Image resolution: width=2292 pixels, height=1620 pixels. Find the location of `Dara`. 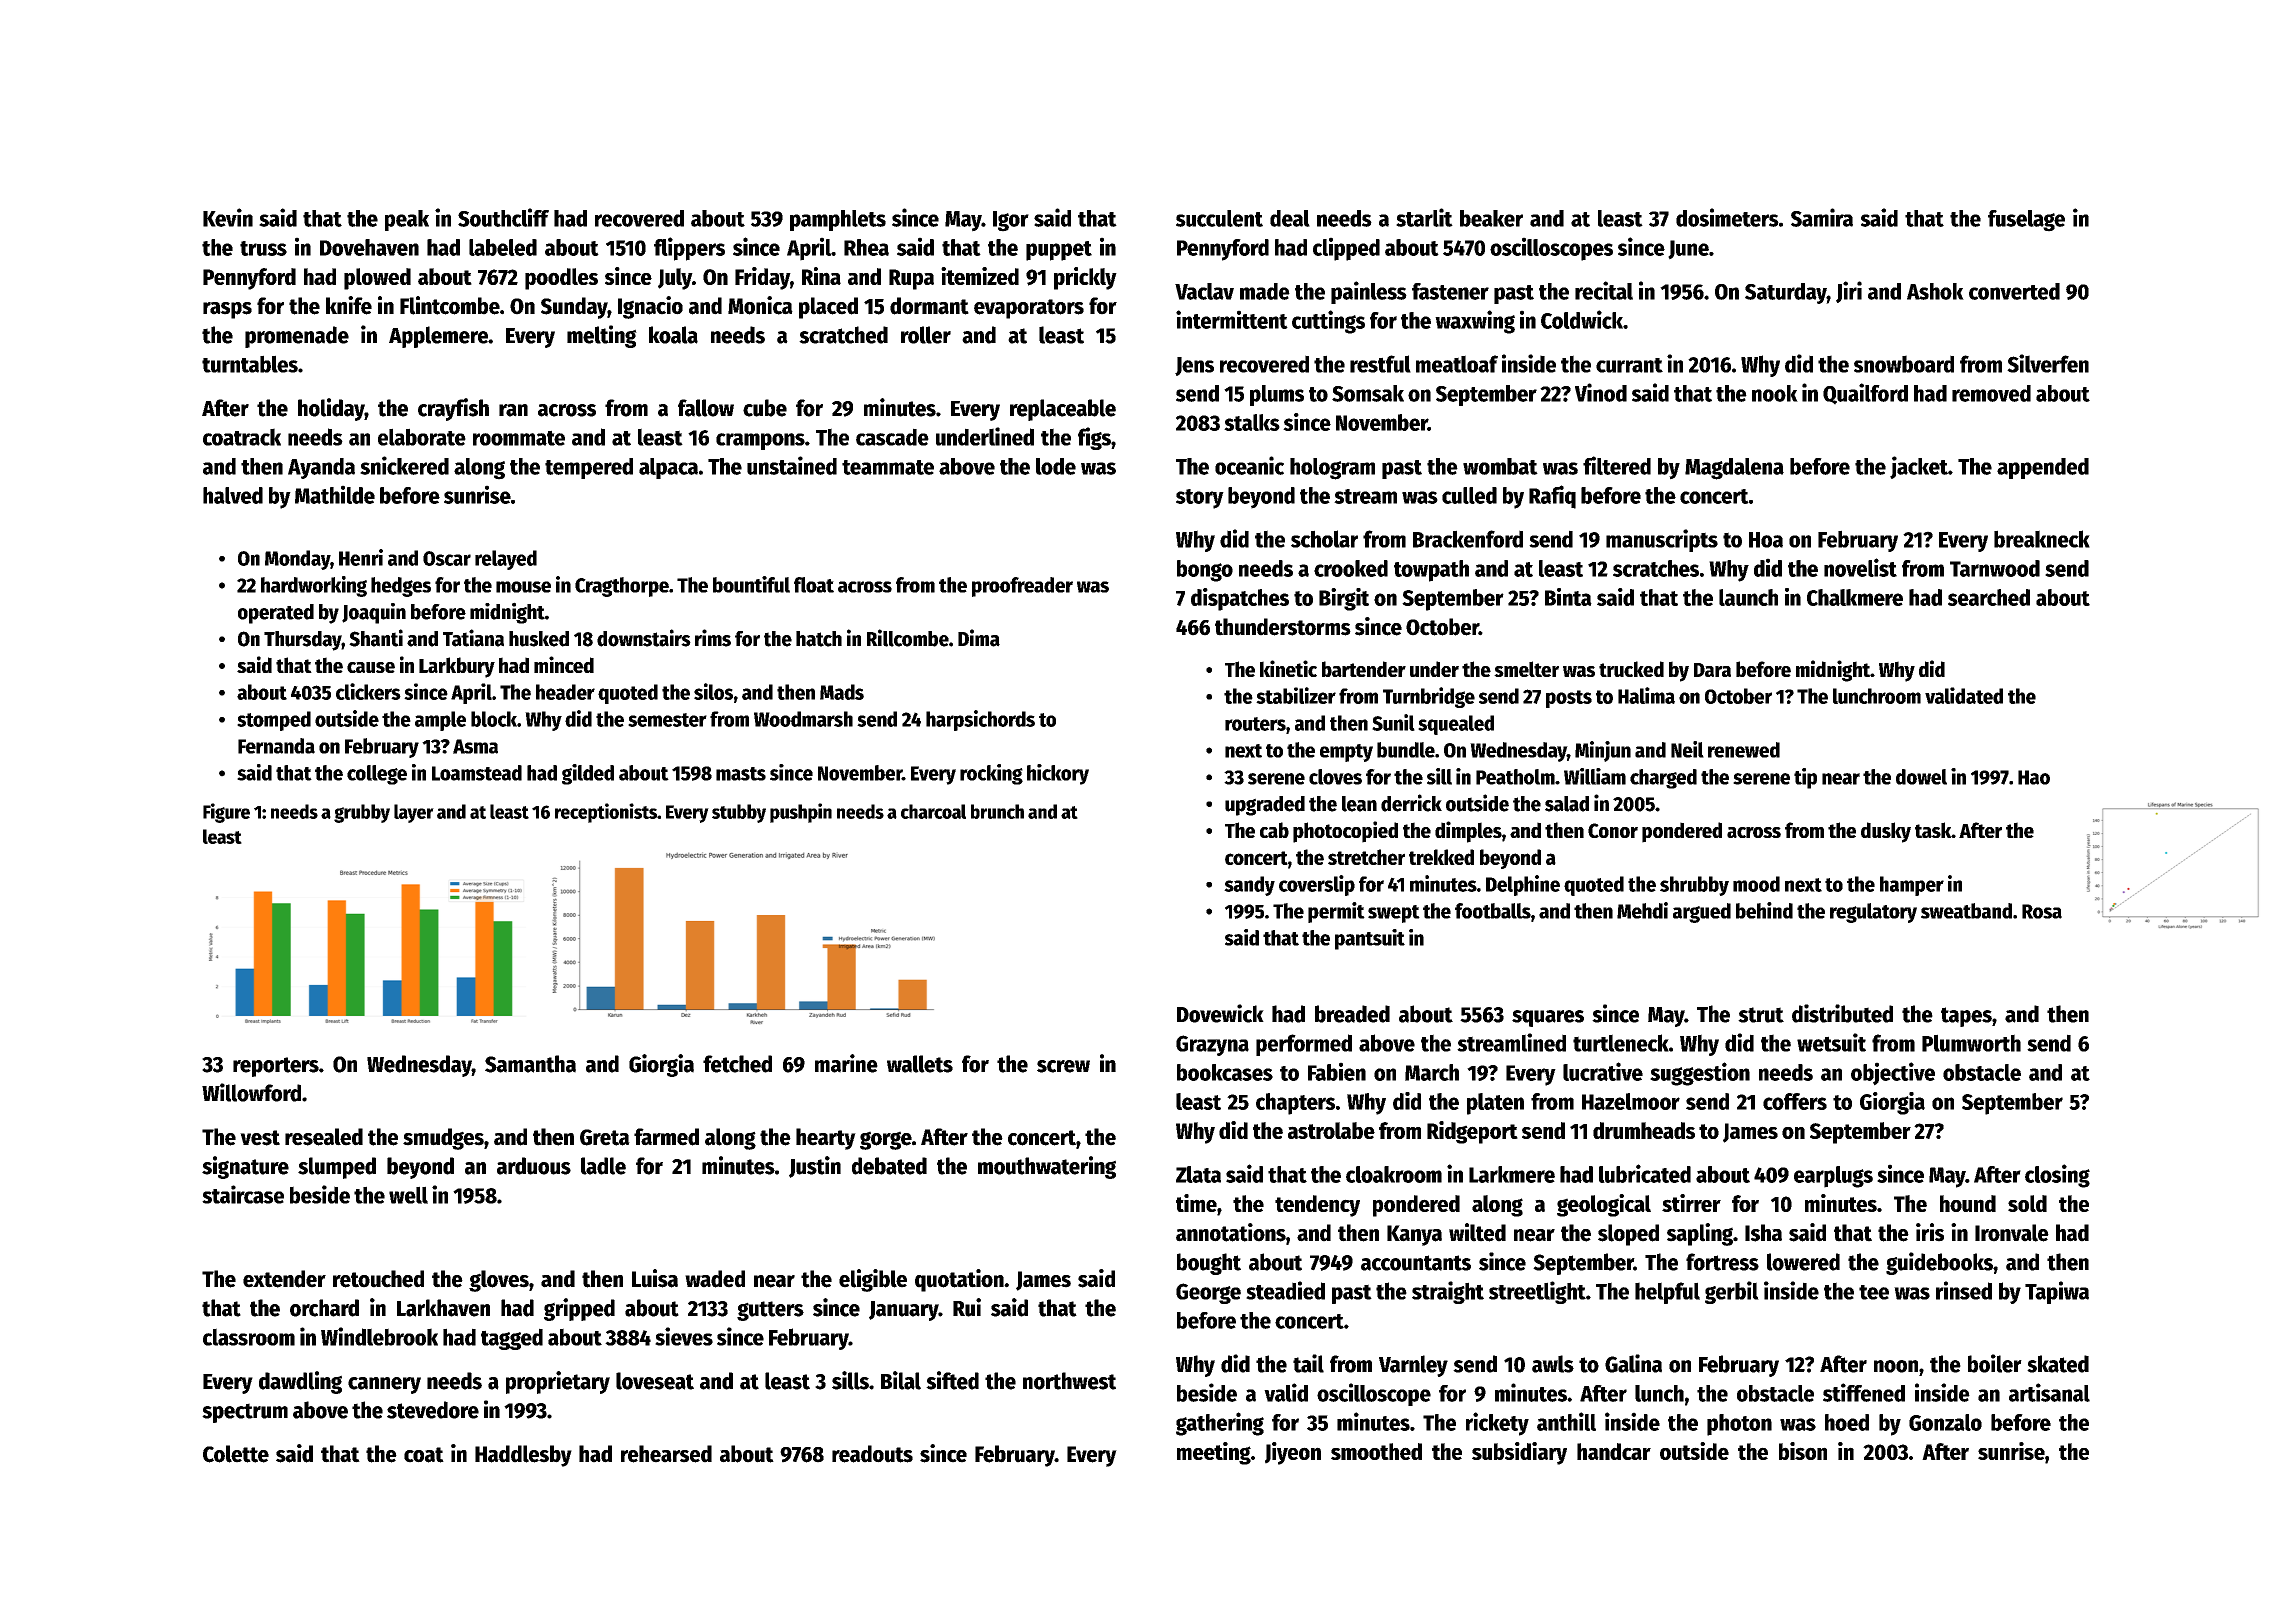

Dara is located at coordinates (1712, 670).
